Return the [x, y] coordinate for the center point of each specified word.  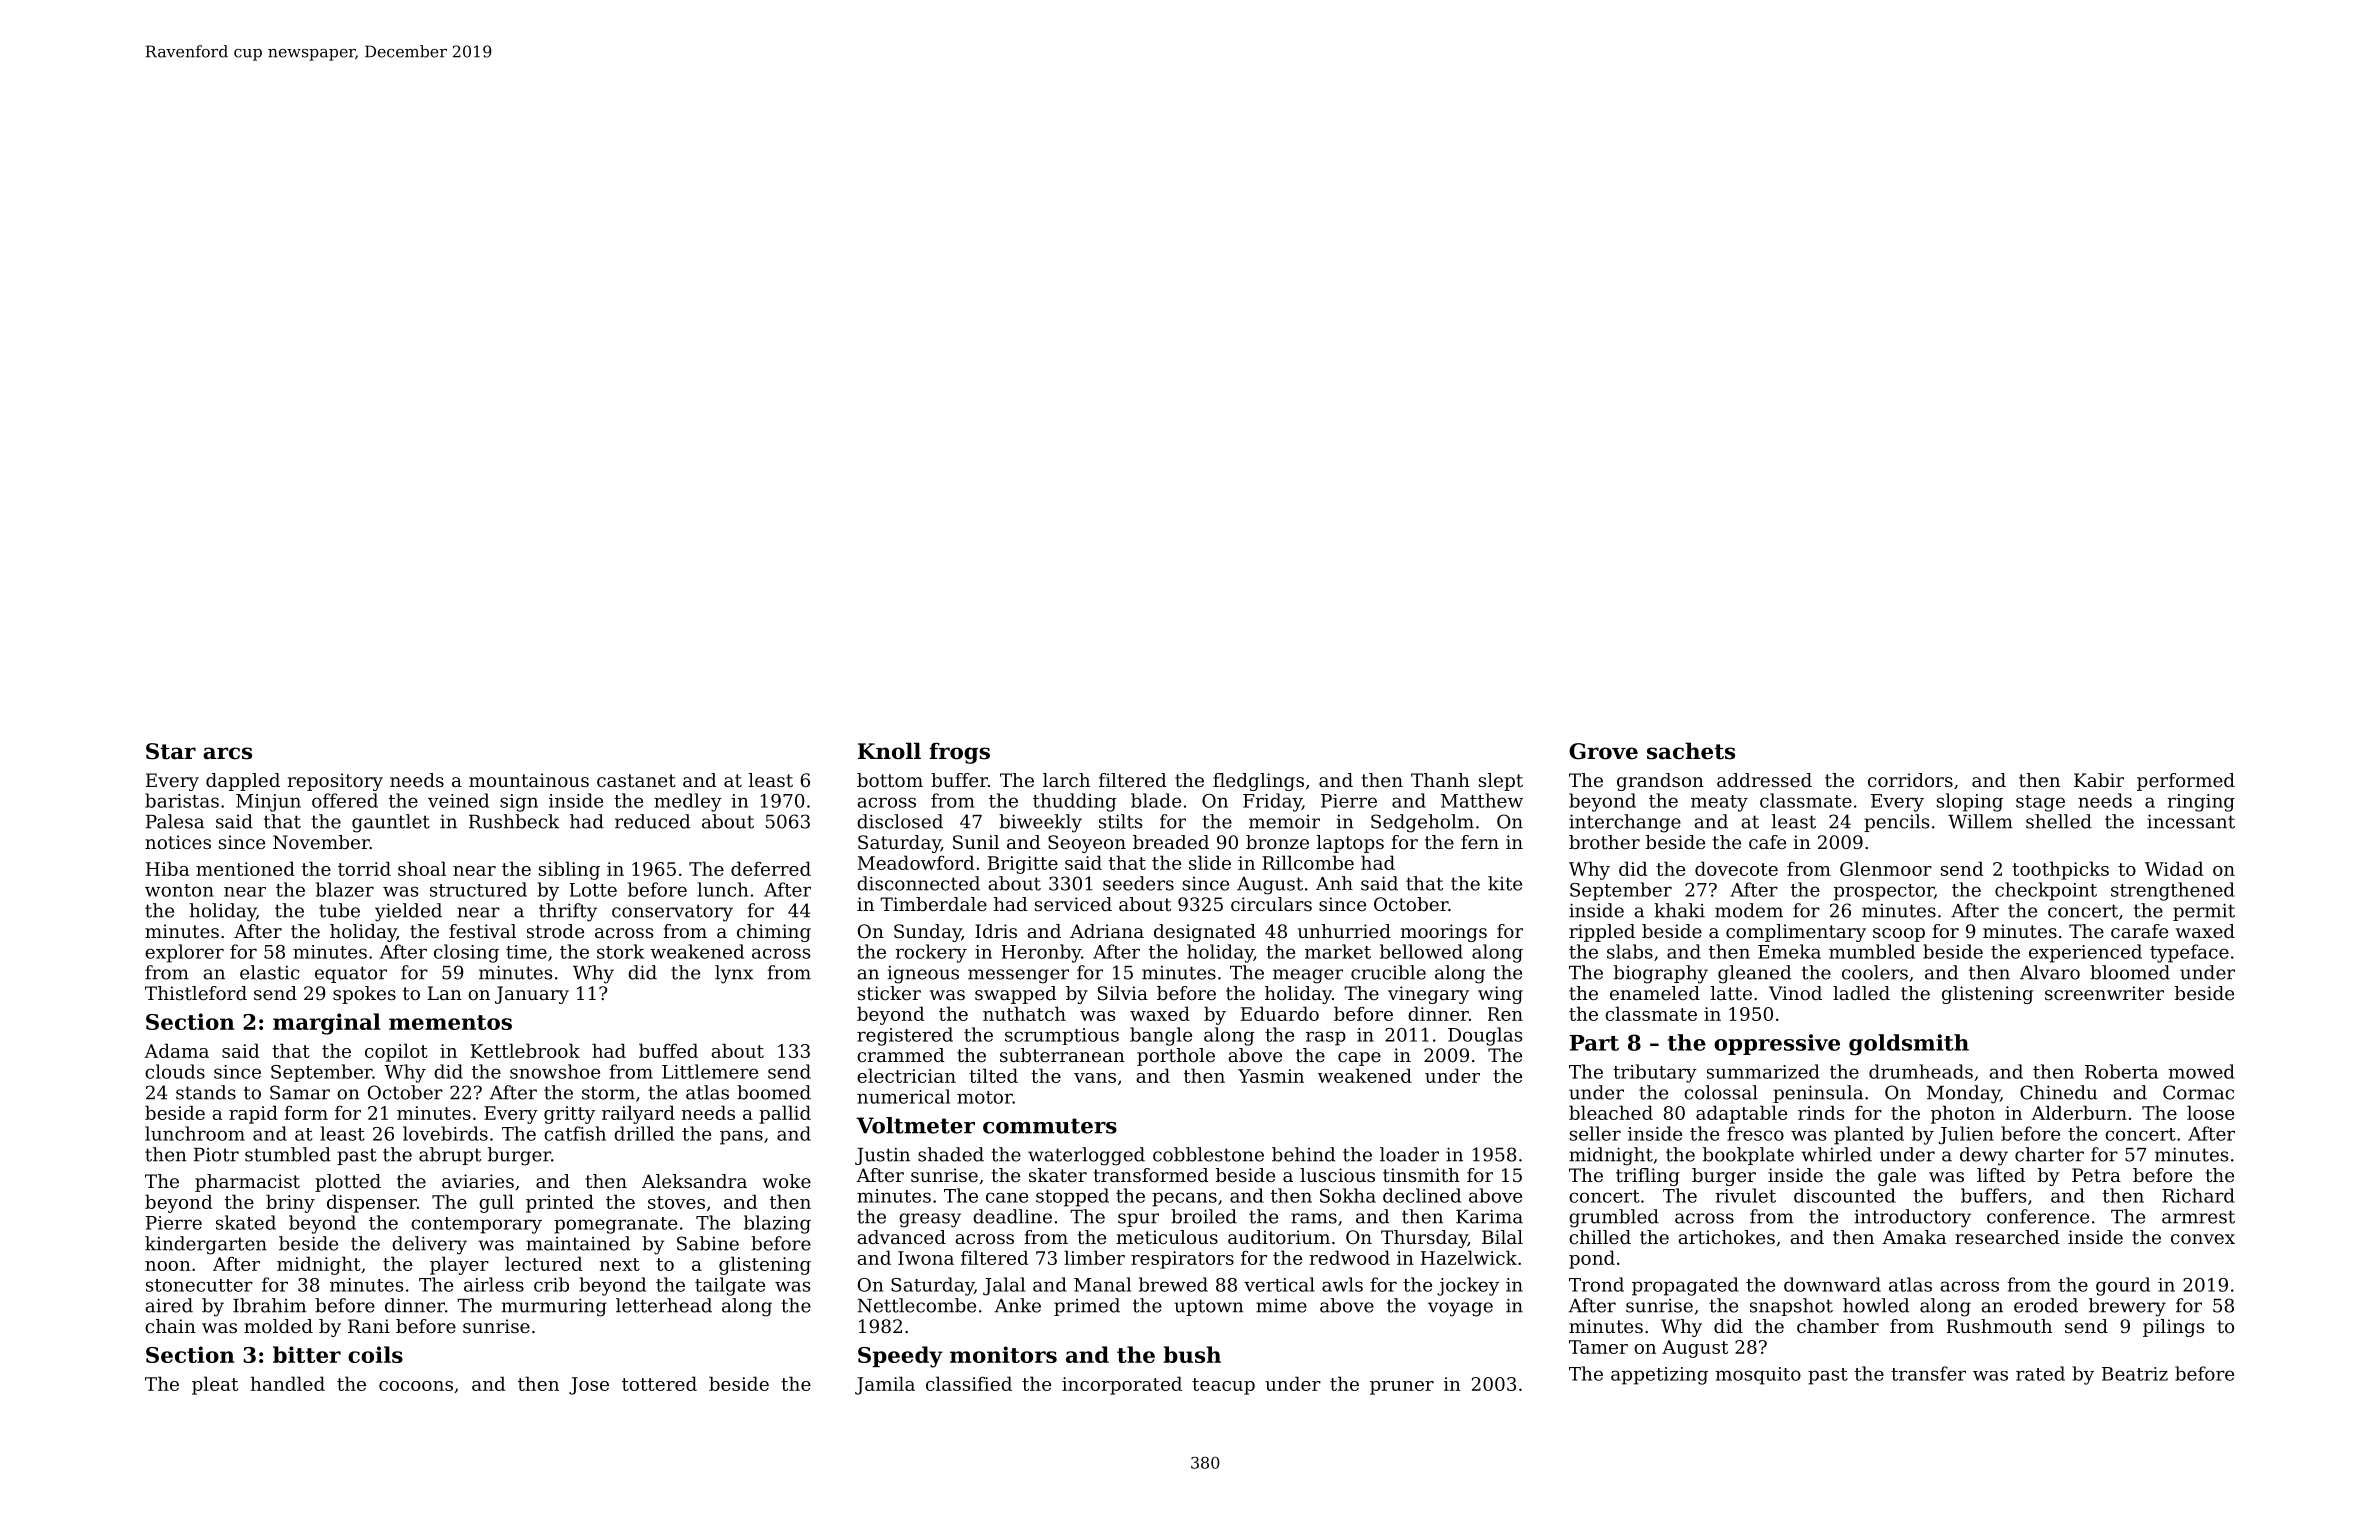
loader [1409, 1154]
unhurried [1344, 931]
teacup [1223, 1386]
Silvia [1123, 993]
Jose [589, 1386]
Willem [1980, 821]
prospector [1884, 892]
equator [351, 974]
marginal [327, 1024]
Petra [2096, 1175]
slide [1210, 862]
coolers [1875, 972]
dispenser [372, 1203]
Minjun [268, 803]
